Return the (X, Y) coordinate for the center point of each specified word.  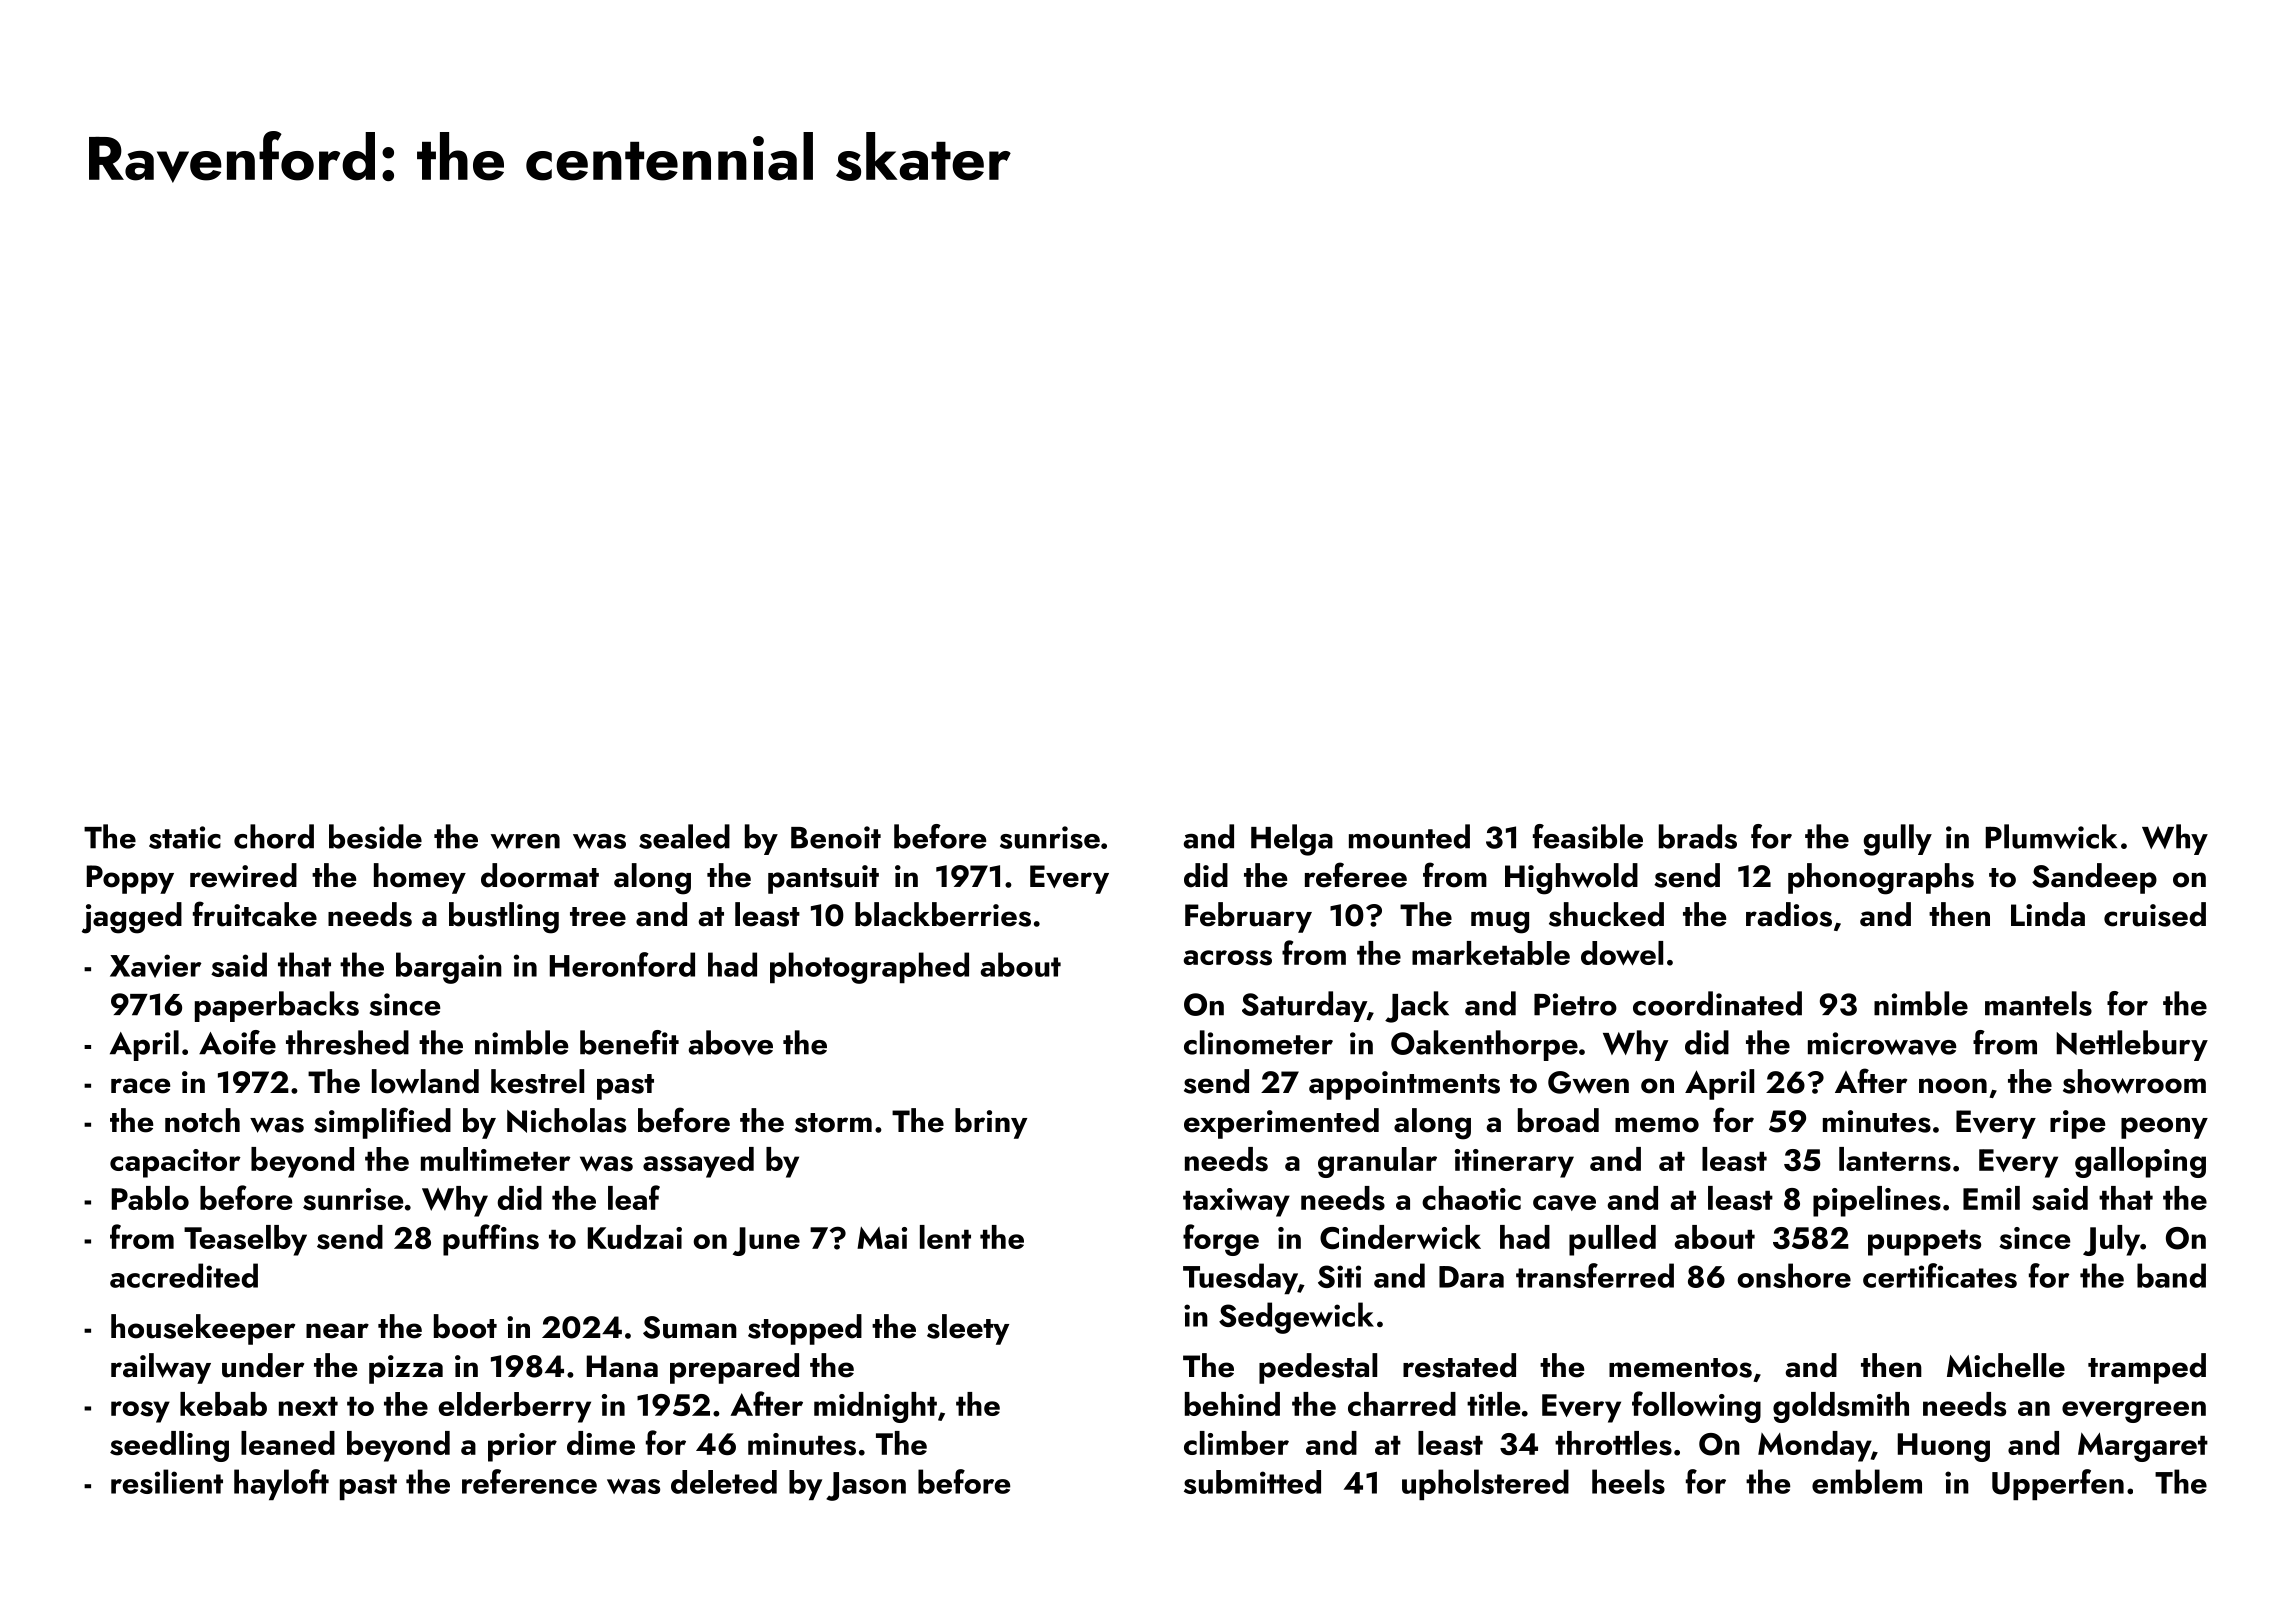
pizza (406, 1369)
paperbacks (277, 1006)
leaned (288, 1443)
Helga (1292, 840)
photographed (869, 968)
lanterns (1895, 1159)
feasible (1588, 836)
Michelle (2006, 1365)
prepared (734, 1368)
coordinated (1717, 1003)
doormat (540, 875)
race (140, 1086)
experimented (1281, 1123)
